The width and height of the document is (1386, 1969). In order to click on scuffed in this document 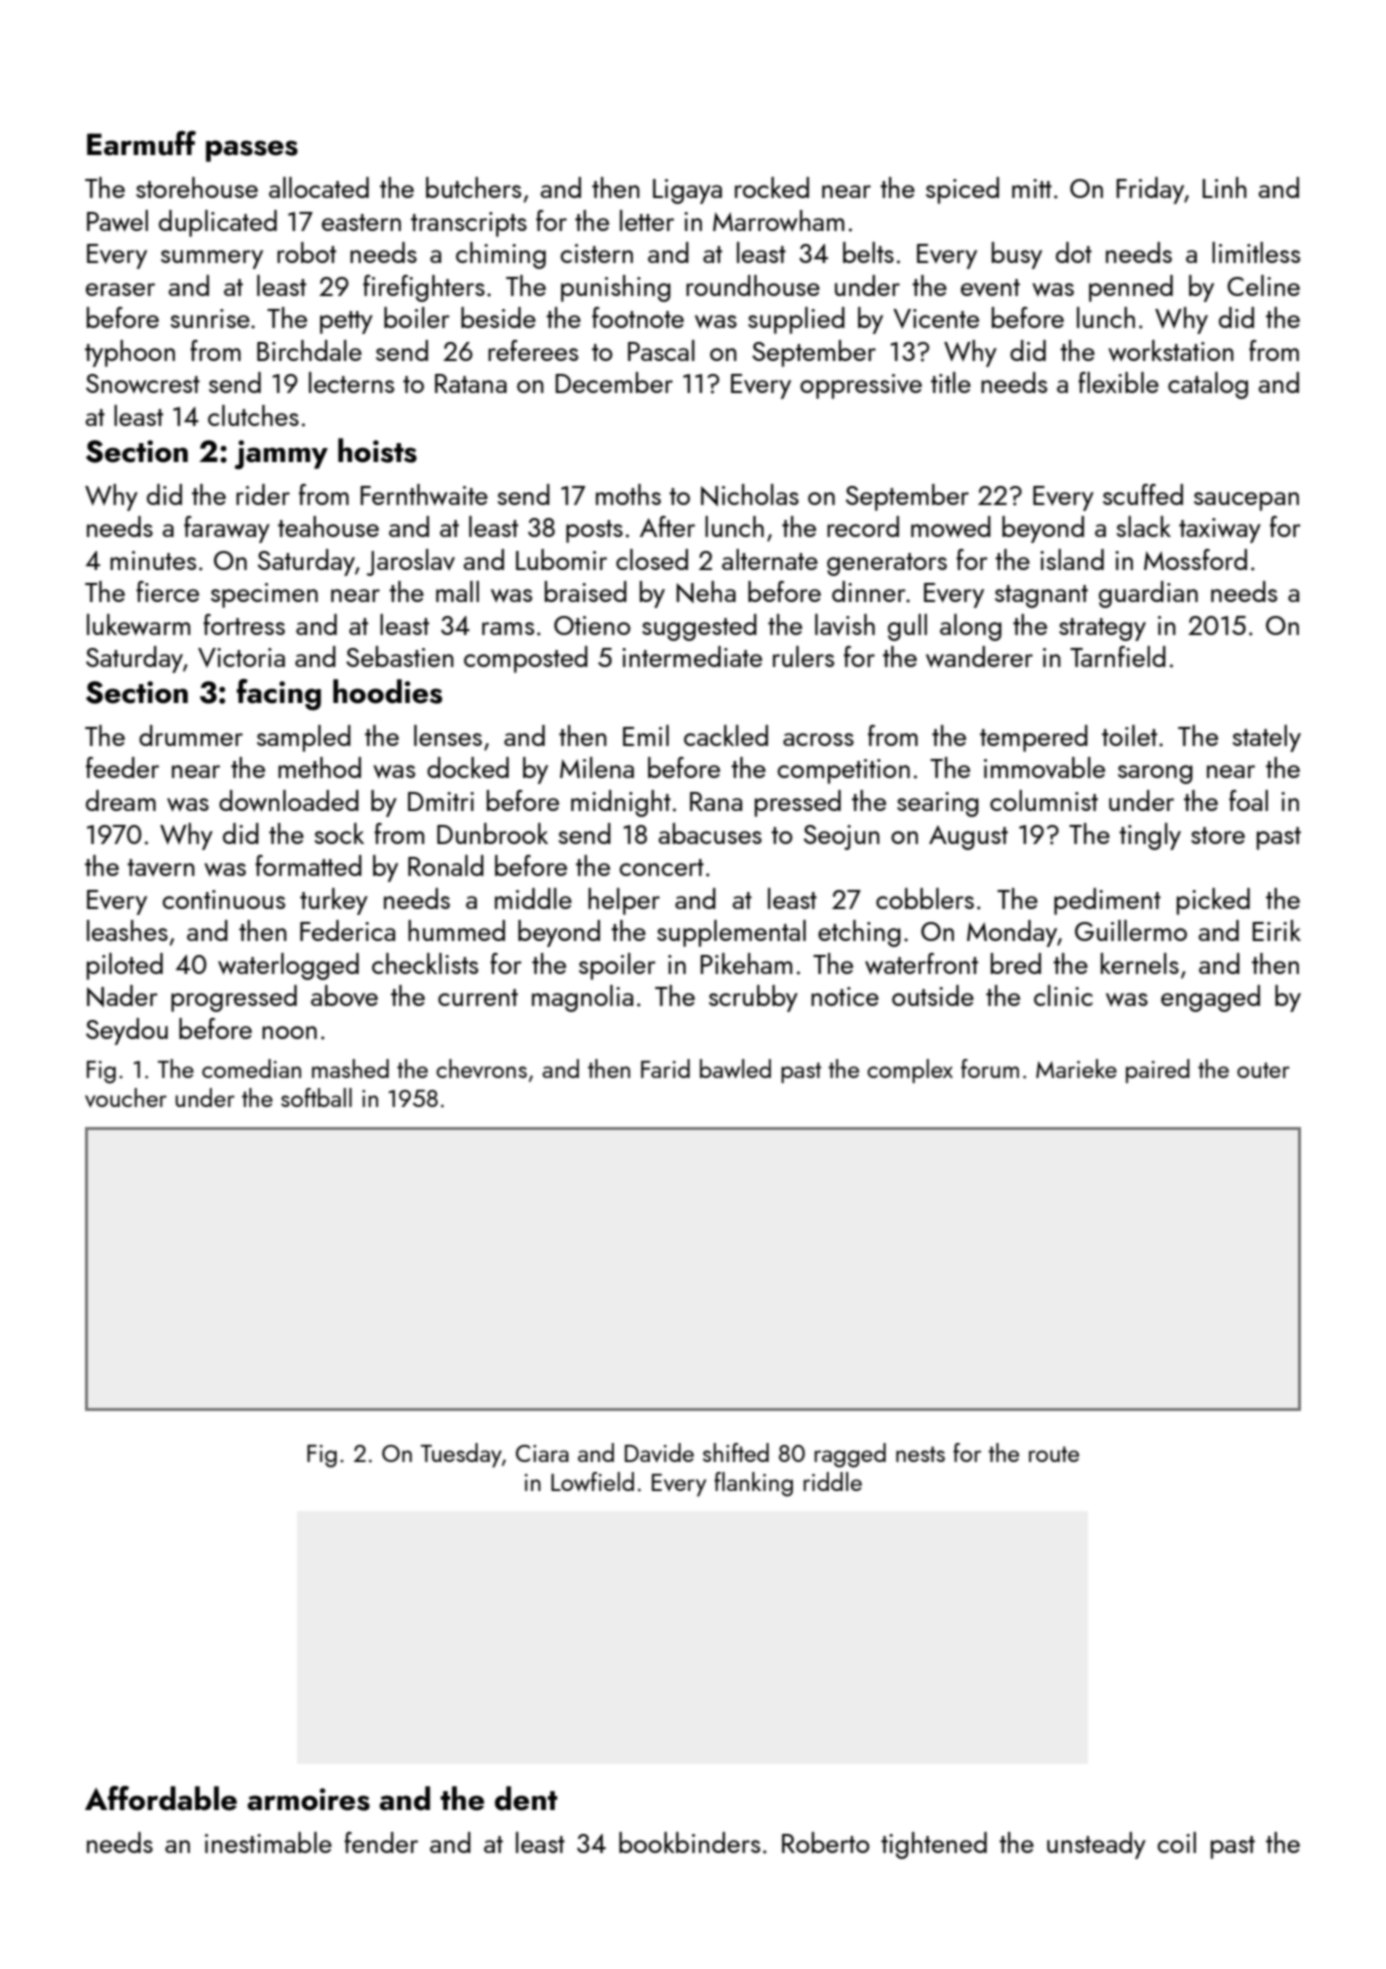, I will do `click(1143, 494)`.
